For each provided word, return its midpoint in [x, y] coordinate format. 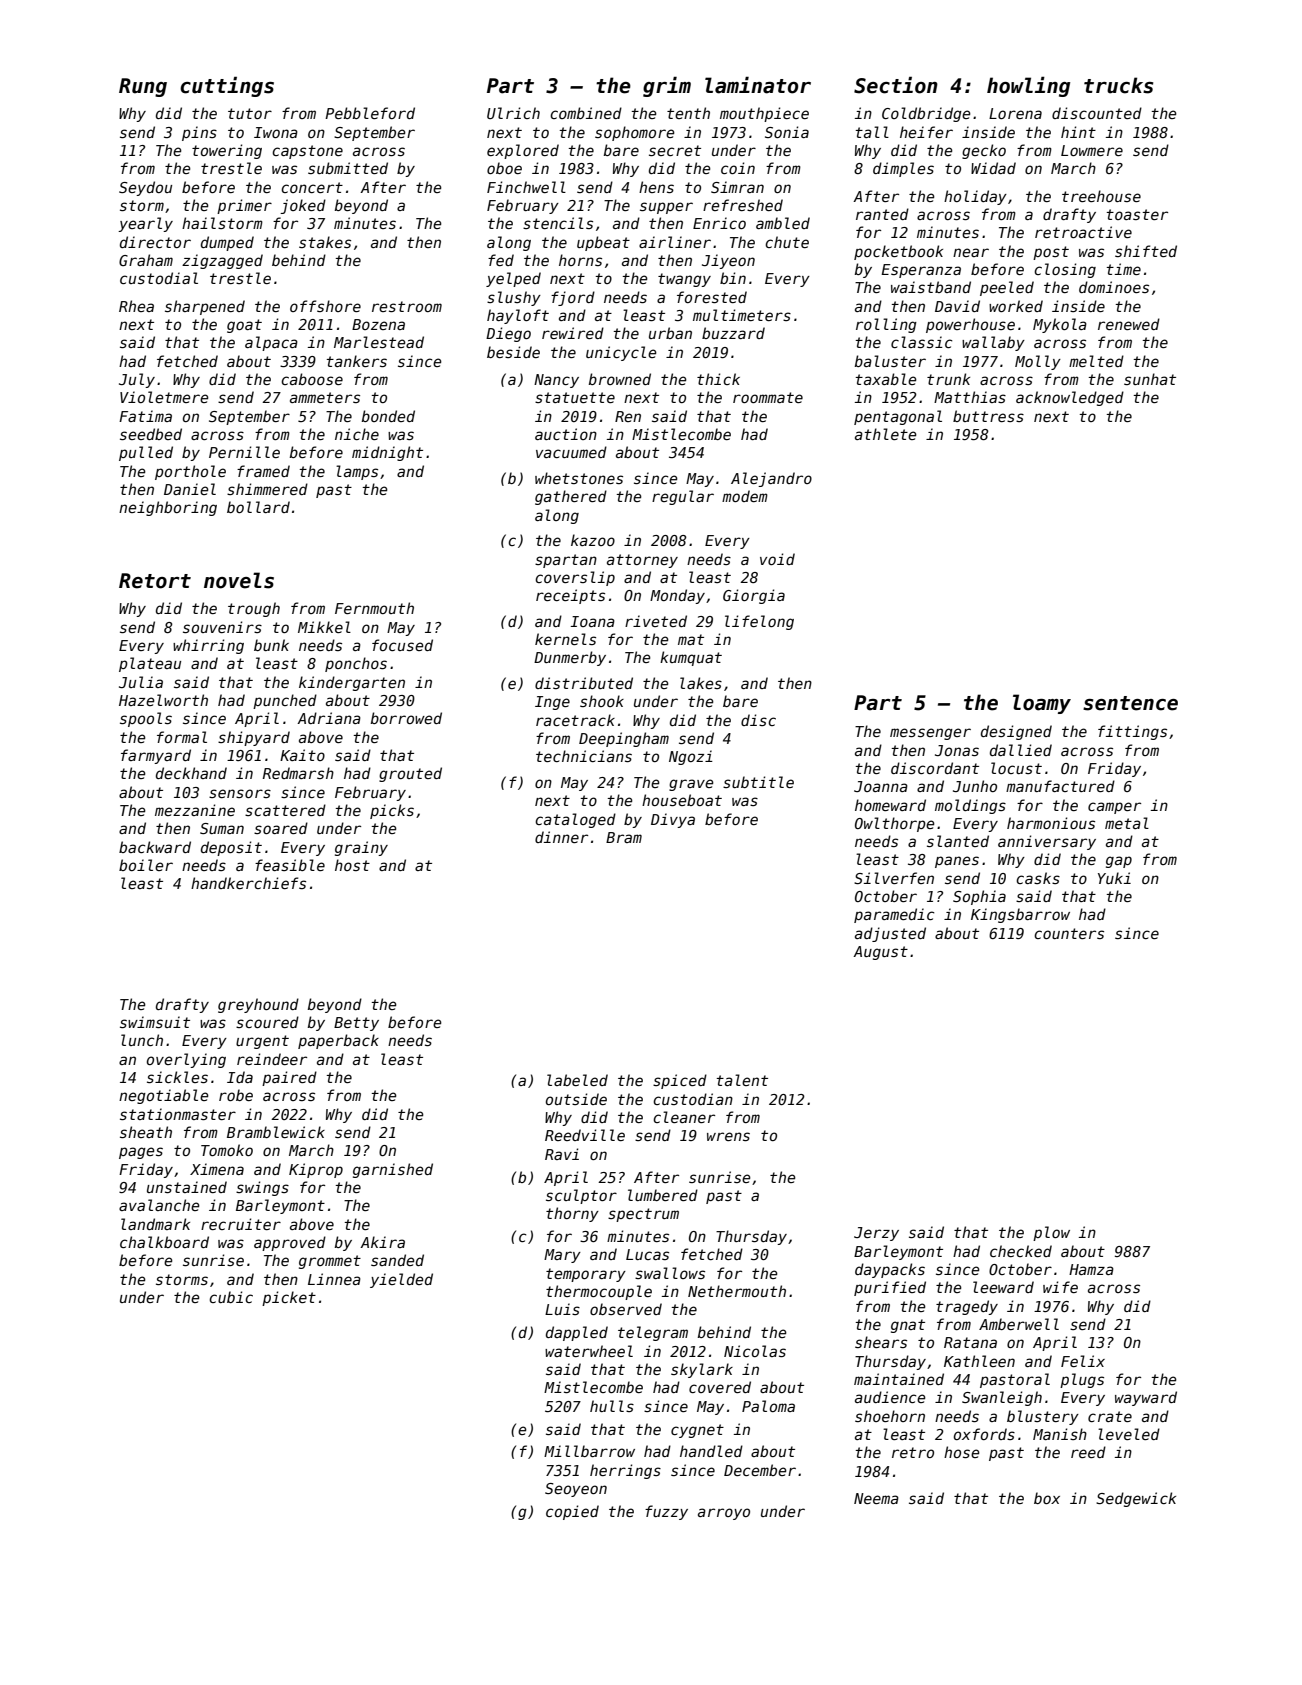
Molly [1038, 362]
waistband [931, 287]
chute [787, 242]
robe [236, 1095]
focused [402, 645]
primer [244, 206]
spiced [680, 1081]
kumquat [691, 658]
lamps [357, 472]
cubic [231, 1297]
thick [718, 379]
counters [1069, 933]
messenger [930, 734]
